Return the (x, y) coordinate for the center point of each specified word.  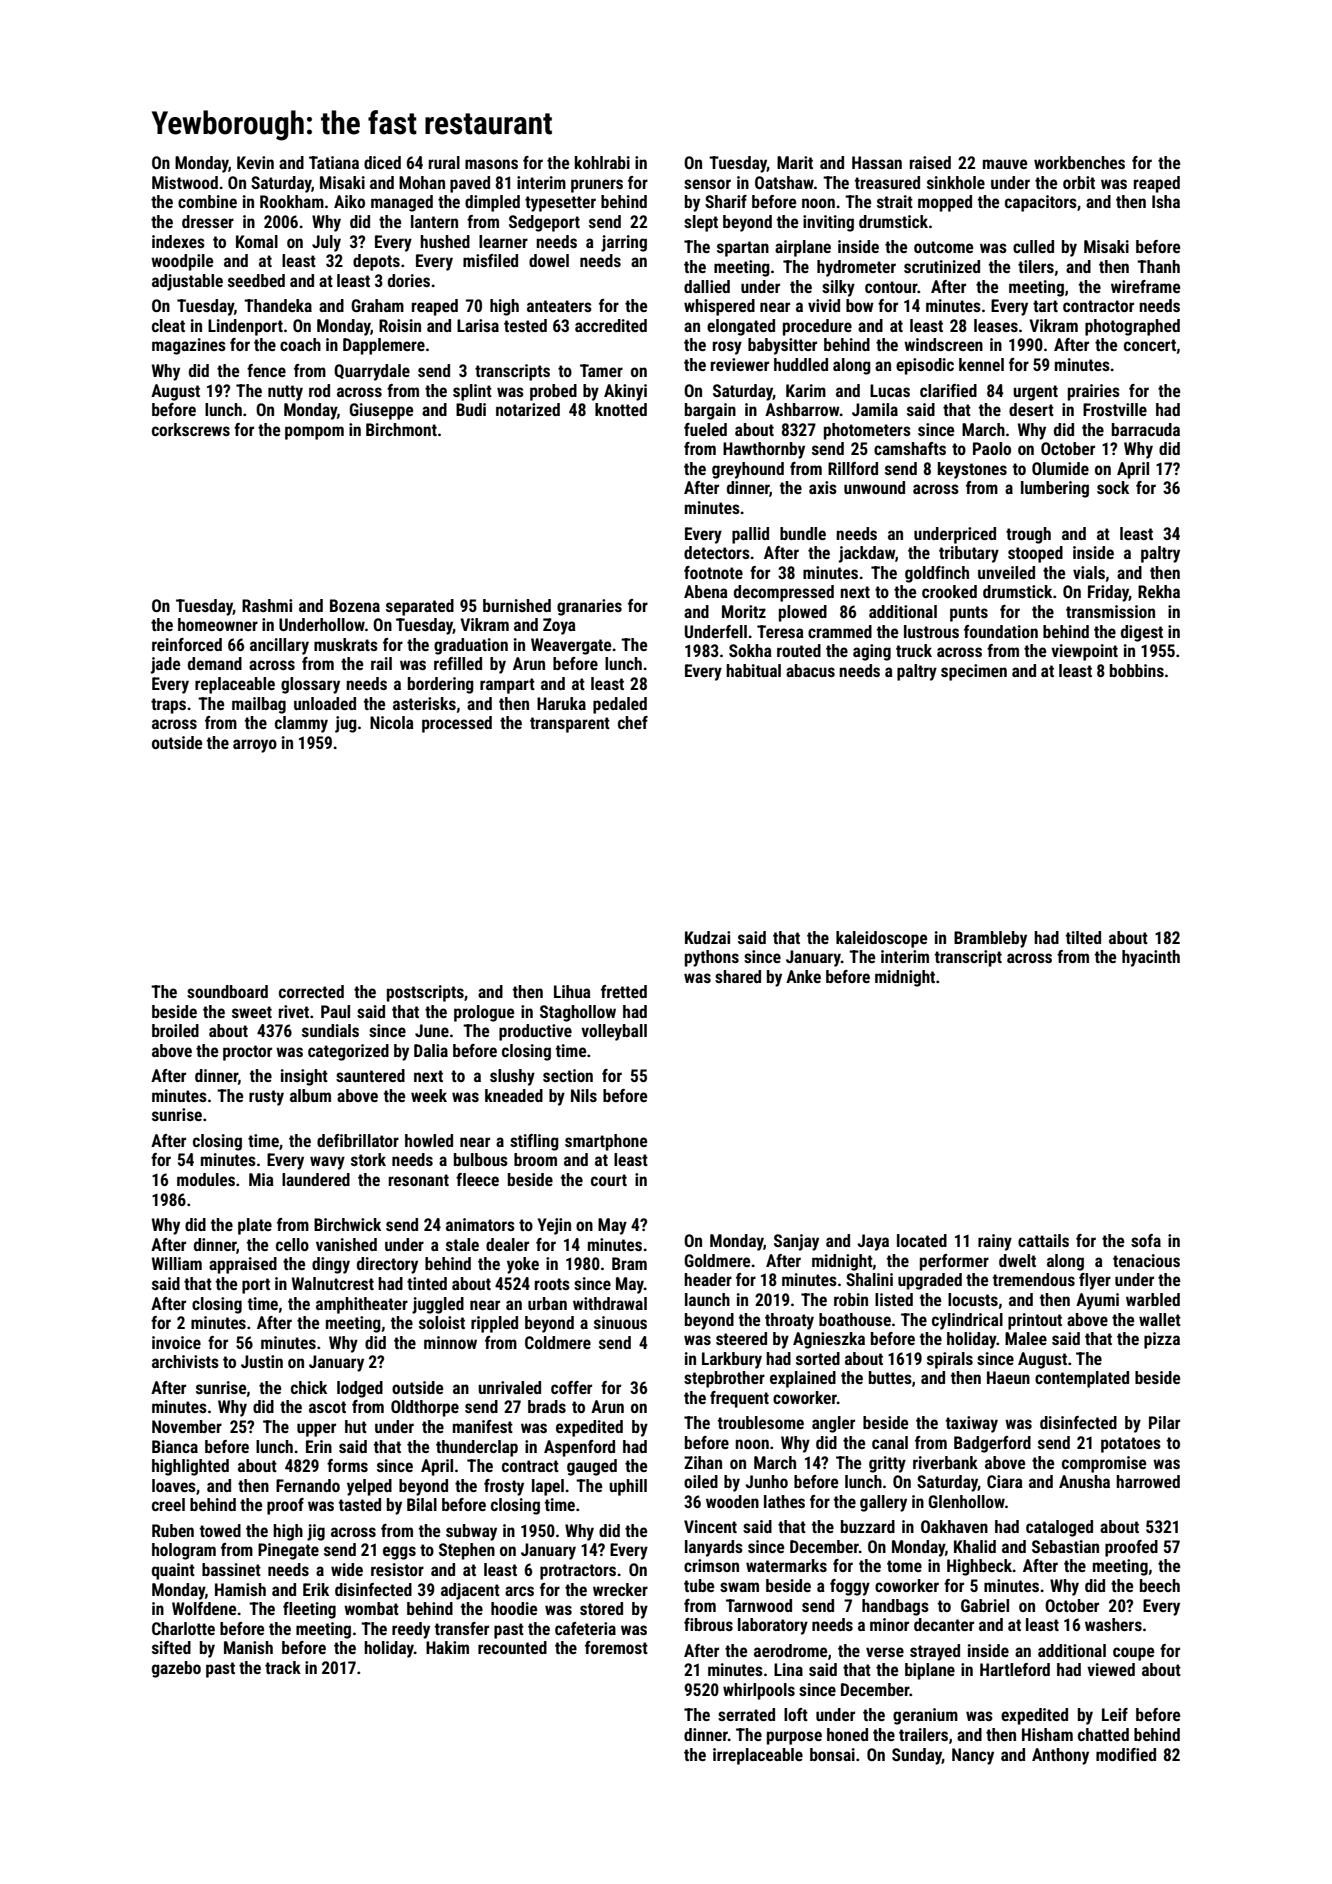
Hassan (877, 162)
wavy (327, 1163)
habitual (753, 670)
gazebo (176, 1669)
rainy (995, 1242)
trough (1028, 535)
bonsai (832, 1754)
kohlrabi (602, 162)
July (326, 243)
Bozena (355, 605)
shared (738, 976)
